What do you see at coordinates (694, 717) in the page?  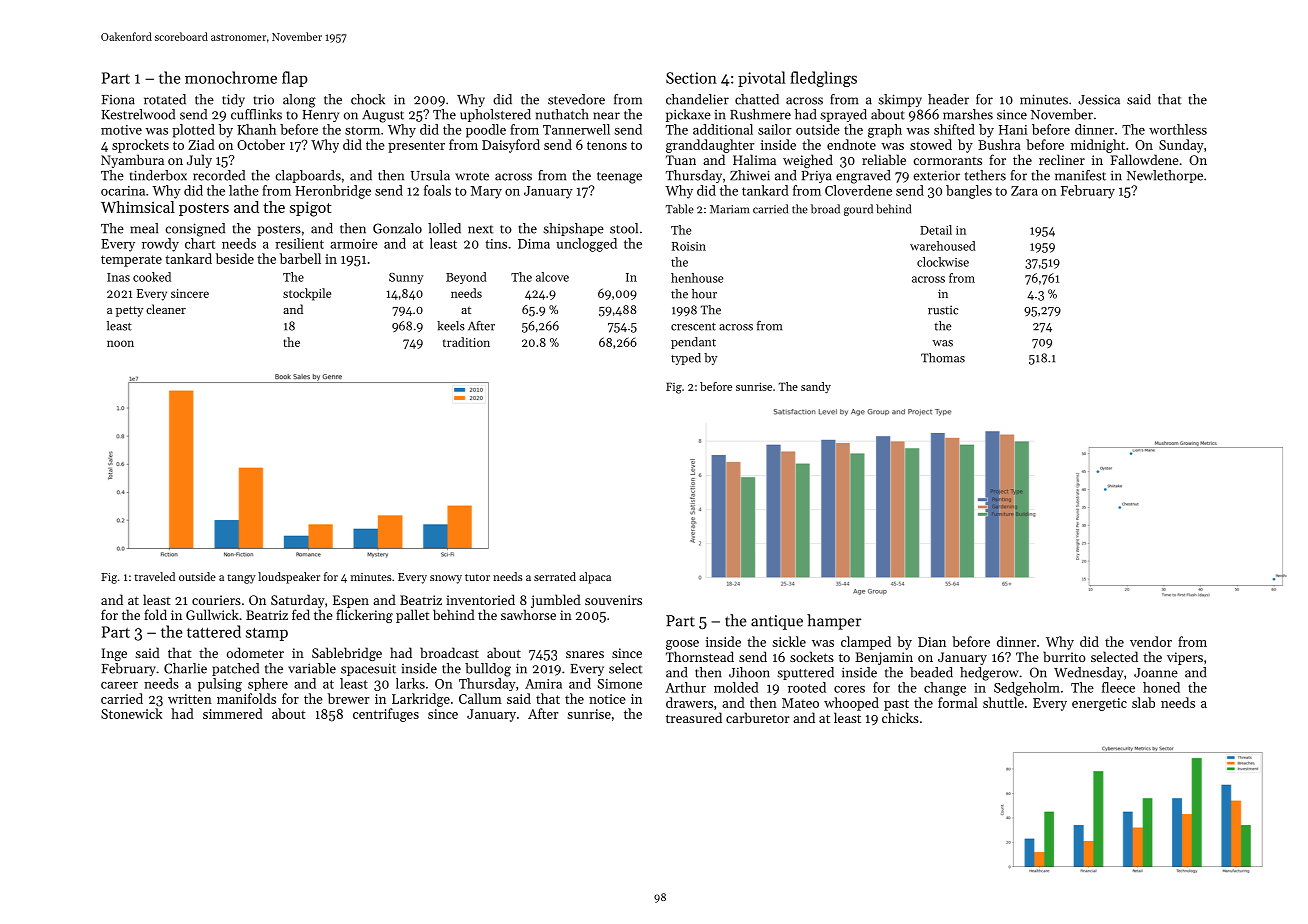 I see `treasured` at bounding box center [694, 717].
